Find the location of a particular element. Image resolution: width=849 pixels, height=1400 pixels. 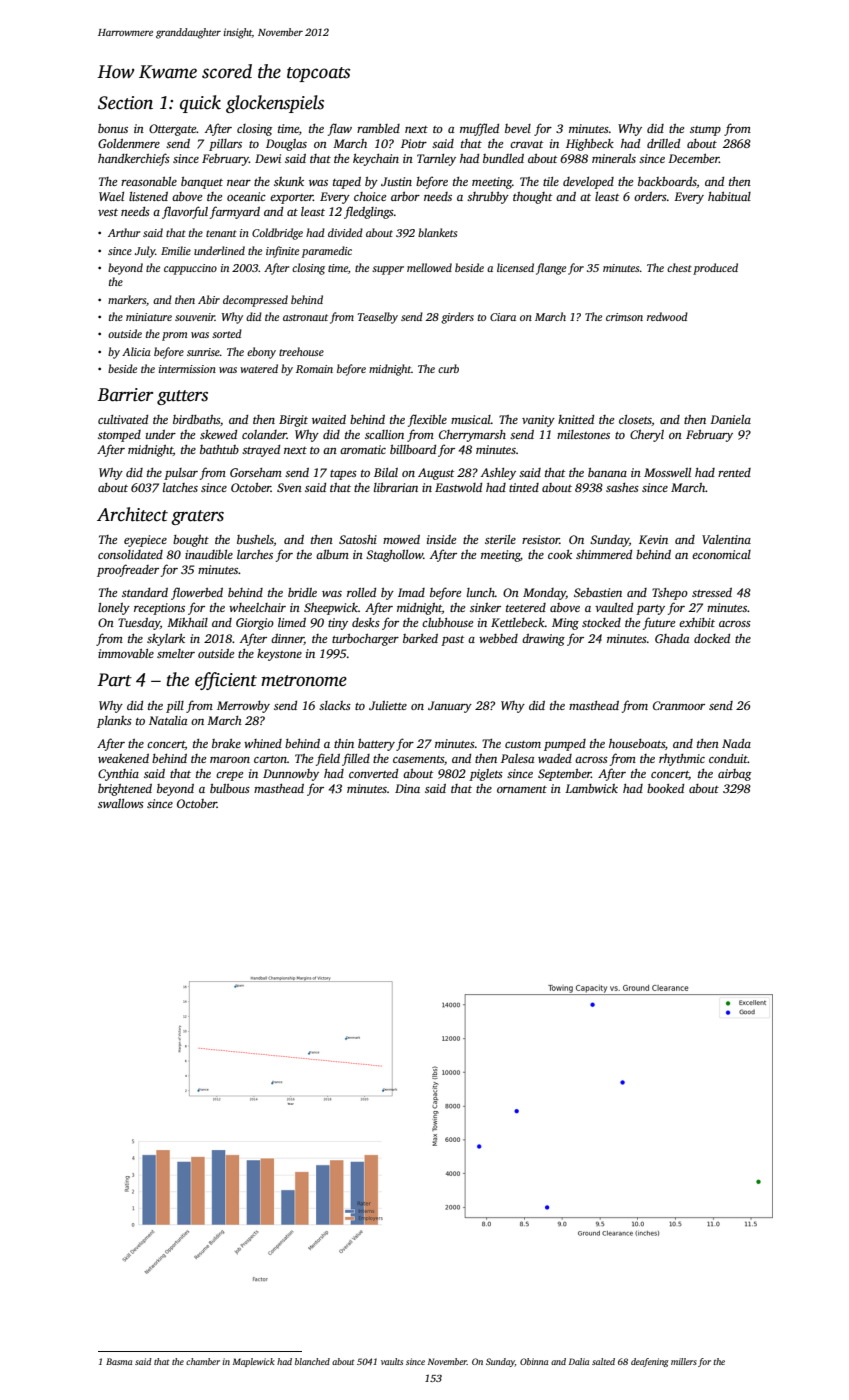

chamber is located at coordinates (203, 1361).
